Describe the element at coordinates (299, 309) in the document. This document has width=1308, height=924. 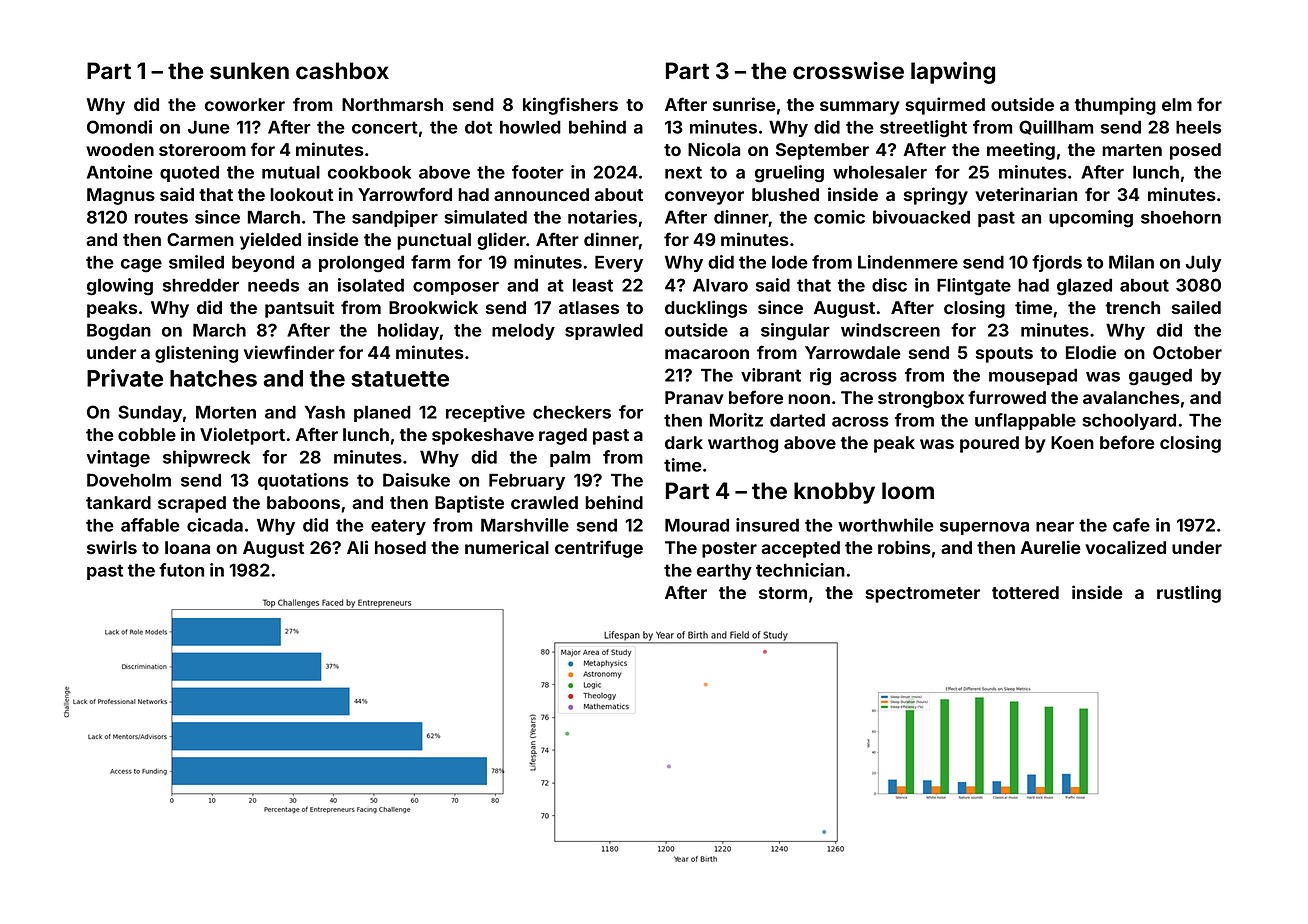
I see `pantsuit` at that location.
